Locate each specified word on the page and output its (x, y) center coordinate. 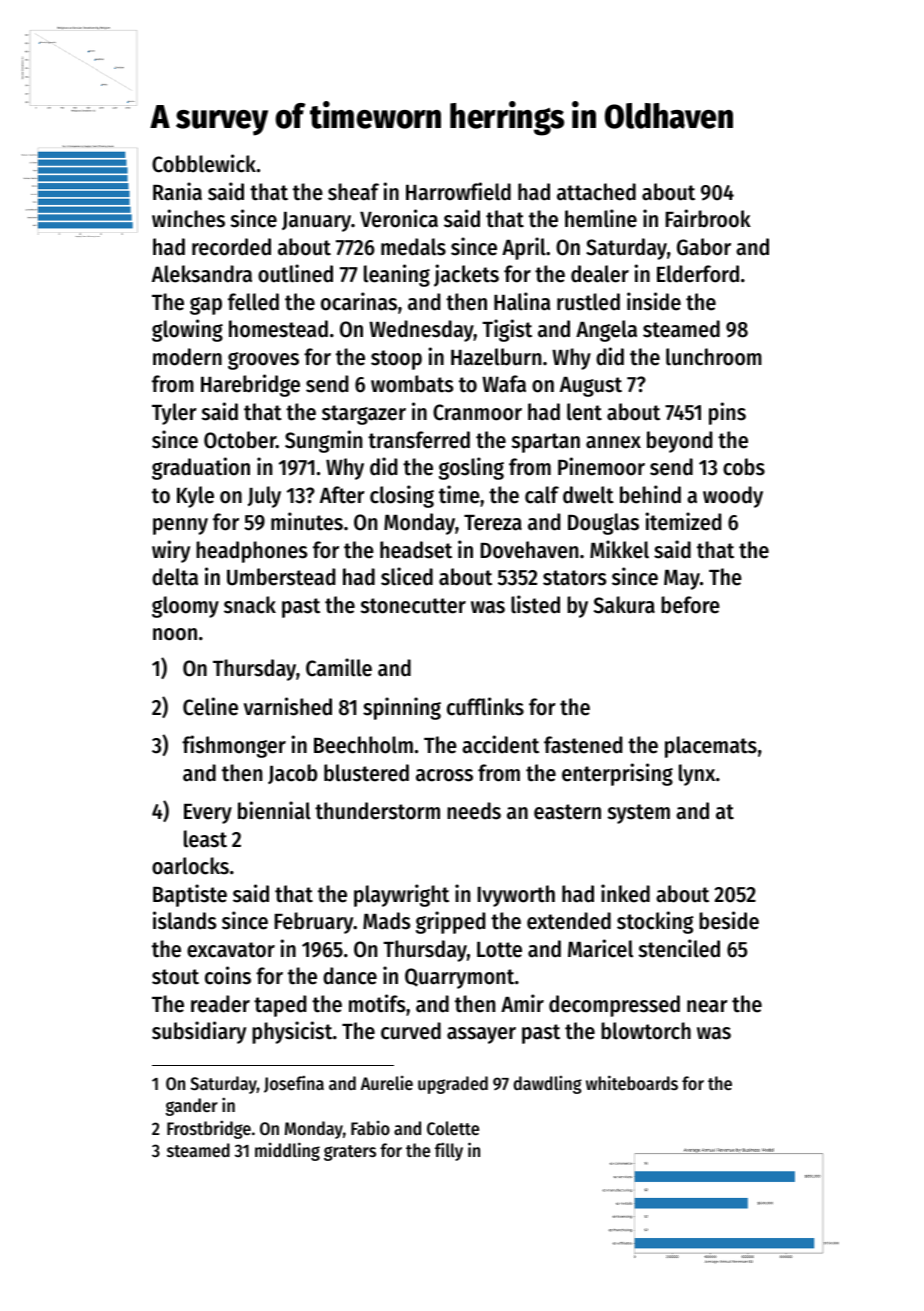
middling (287, 1151)
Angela (606, 331)
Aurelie (387, 1082)
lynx (697, 775)
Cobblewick (204, 163)
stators (574, 578)
